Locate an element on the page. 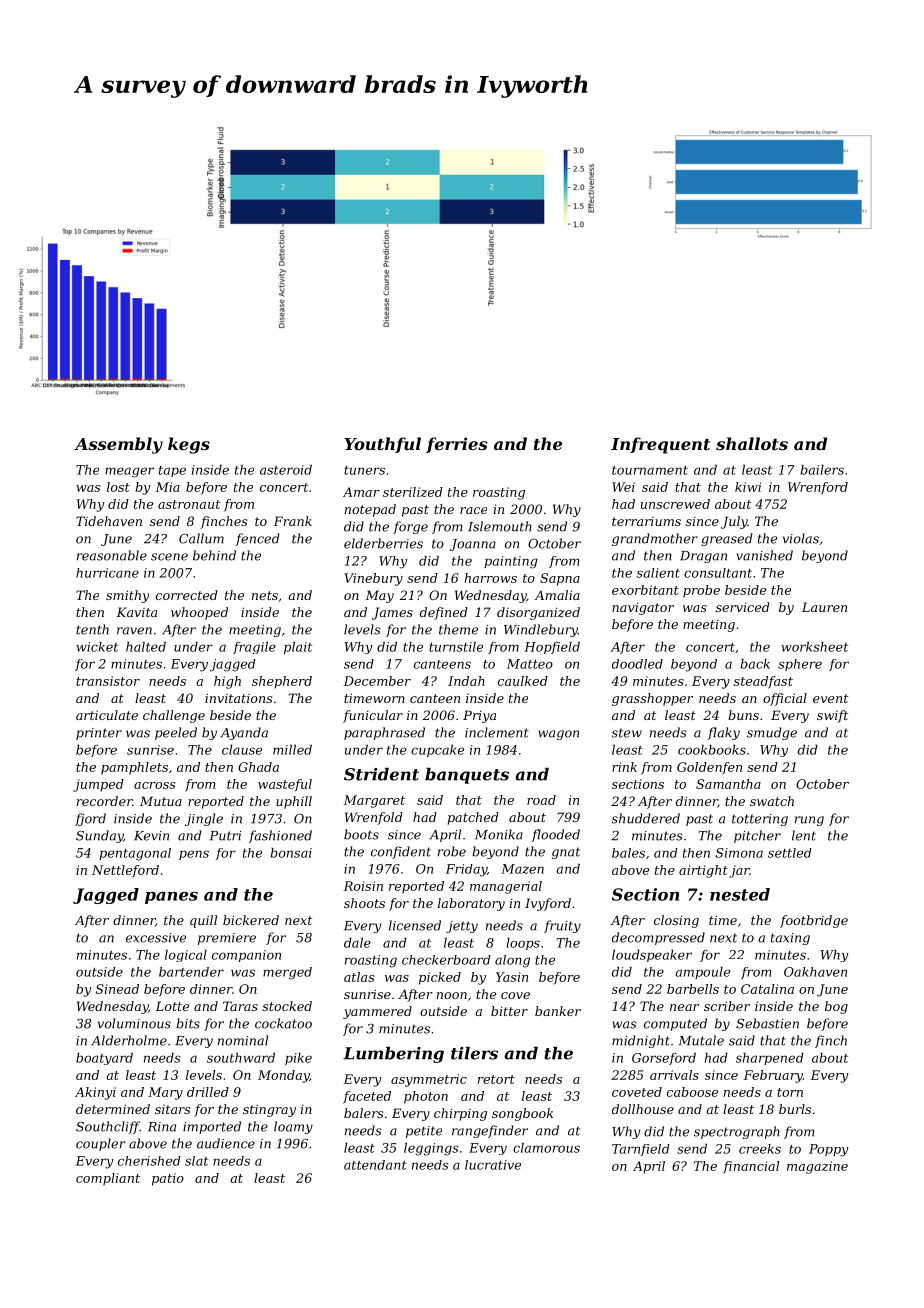 This document has width=924, height=1308. Youthful is located at coordinates (382, 445).
